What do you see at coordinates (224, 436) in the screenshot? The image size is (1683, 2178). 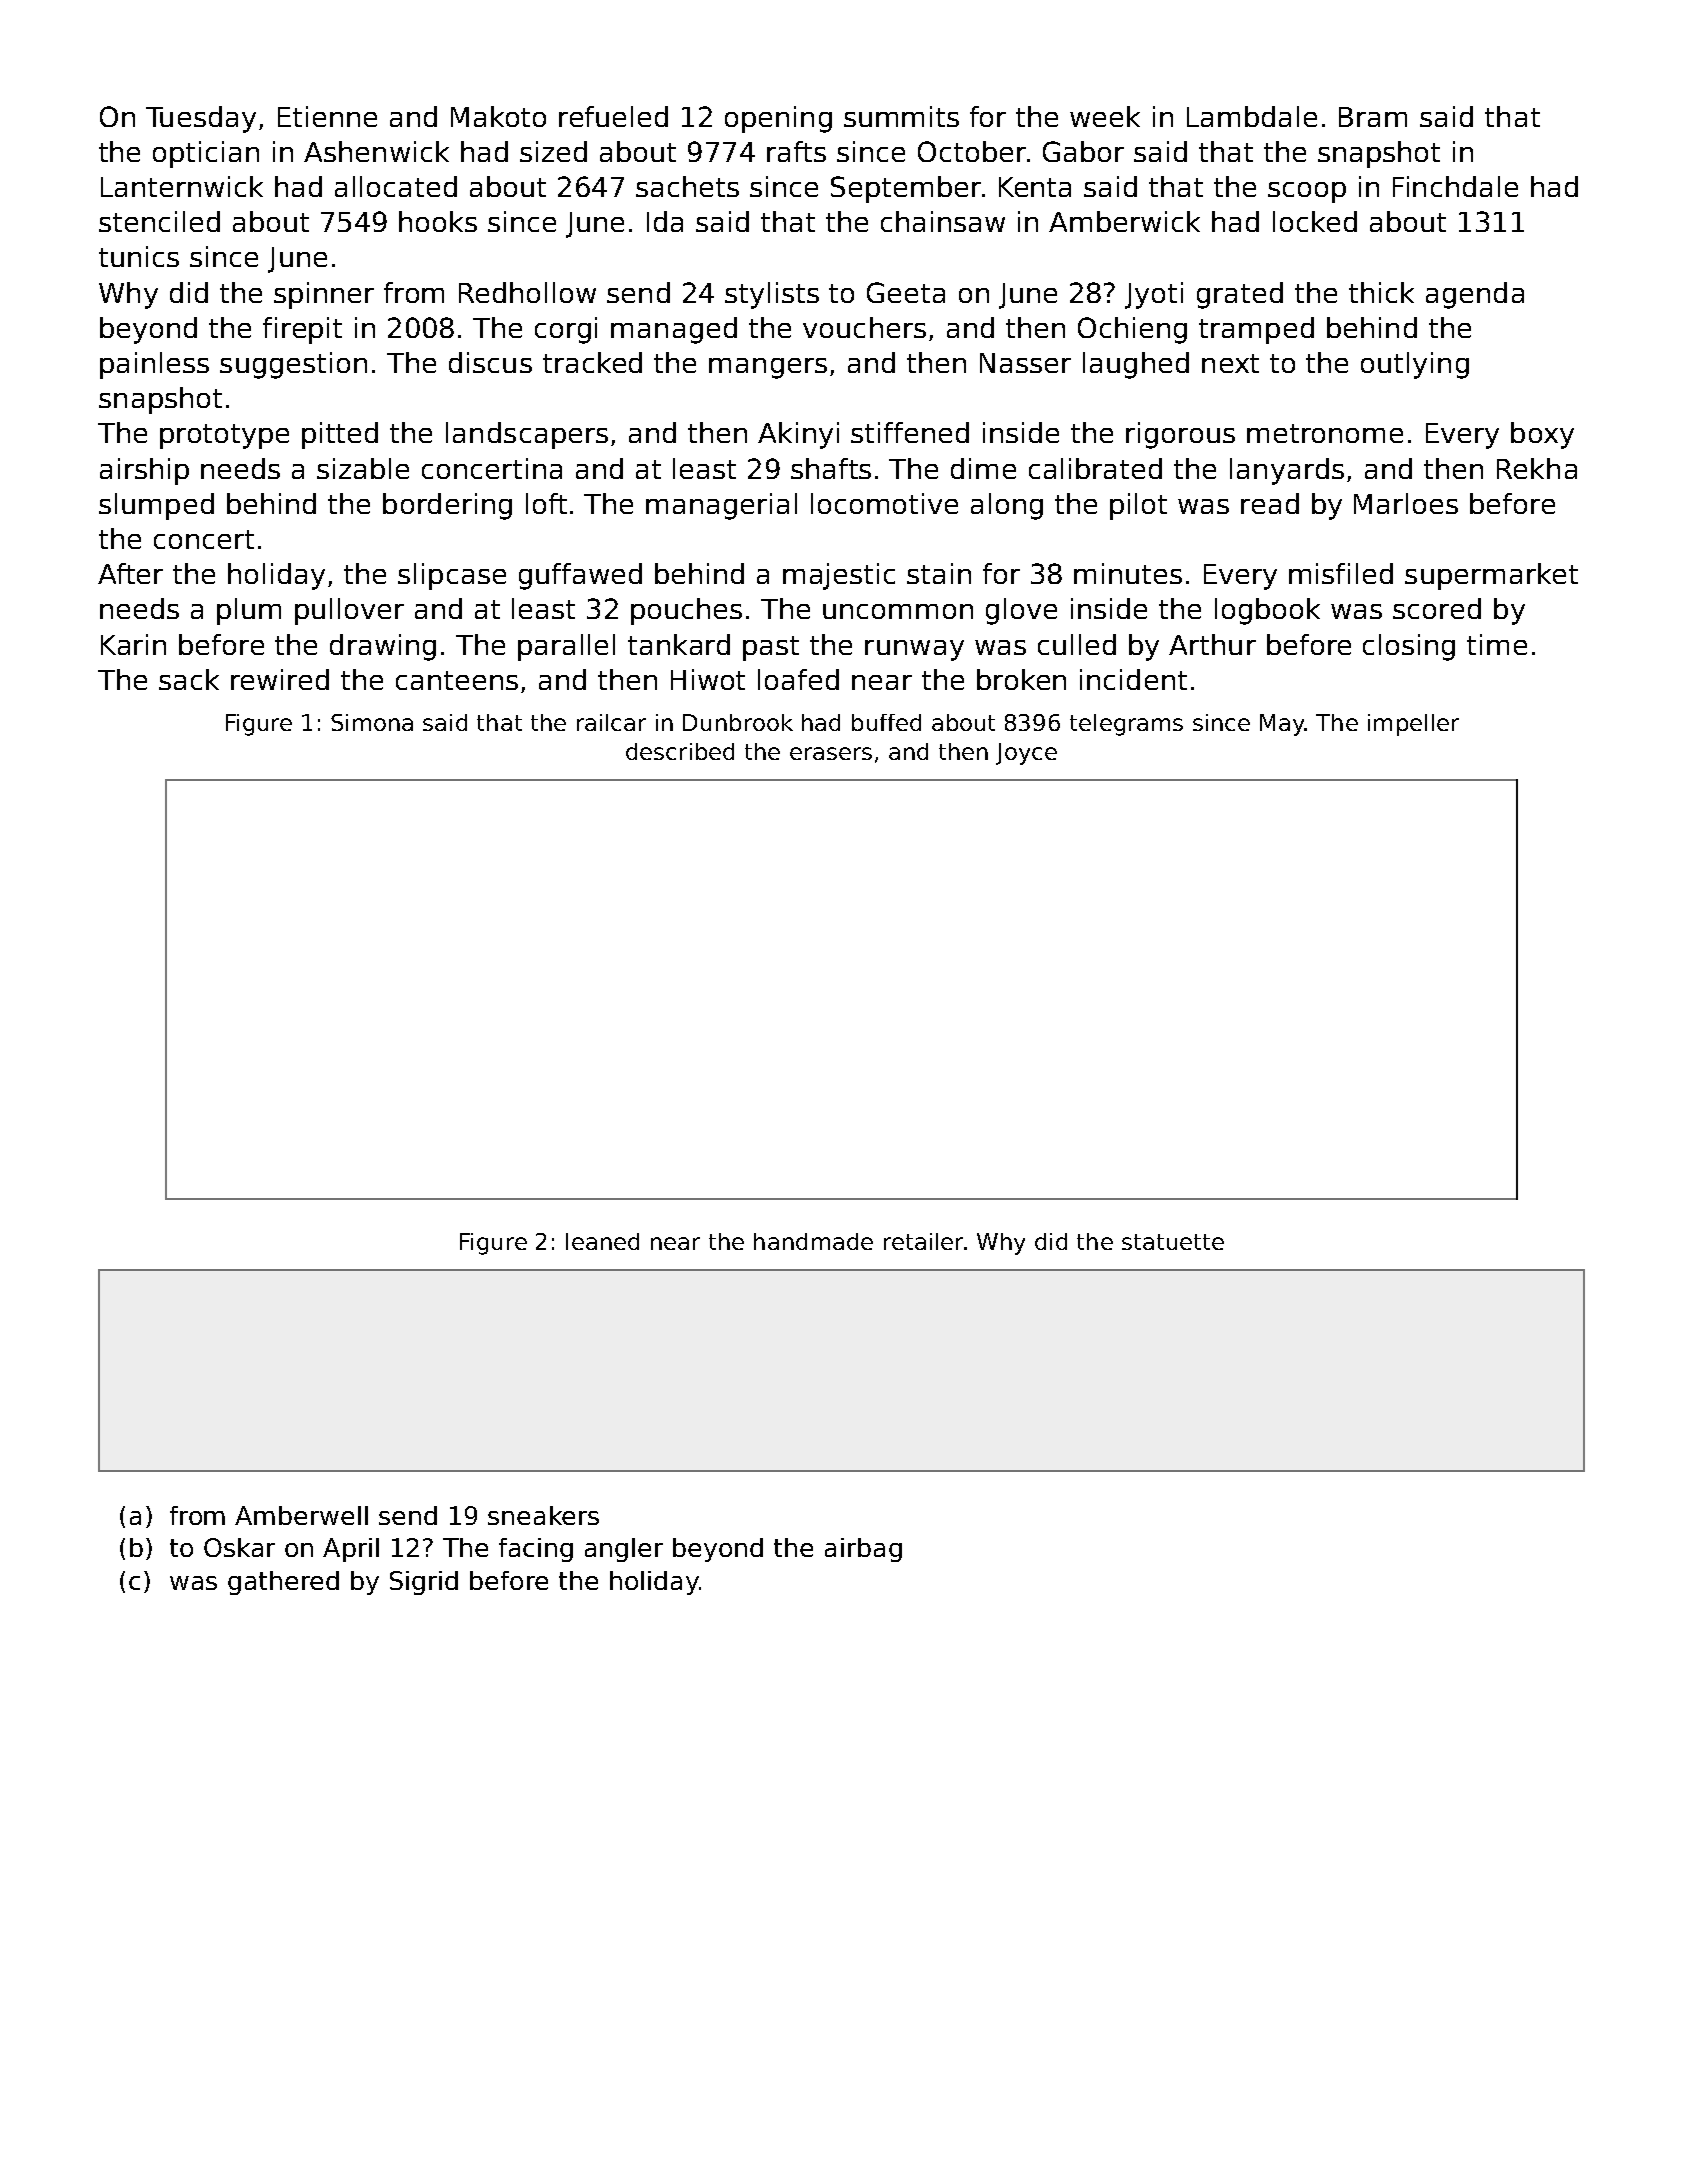 I see `prototype` at bounding box center [224, 436].
